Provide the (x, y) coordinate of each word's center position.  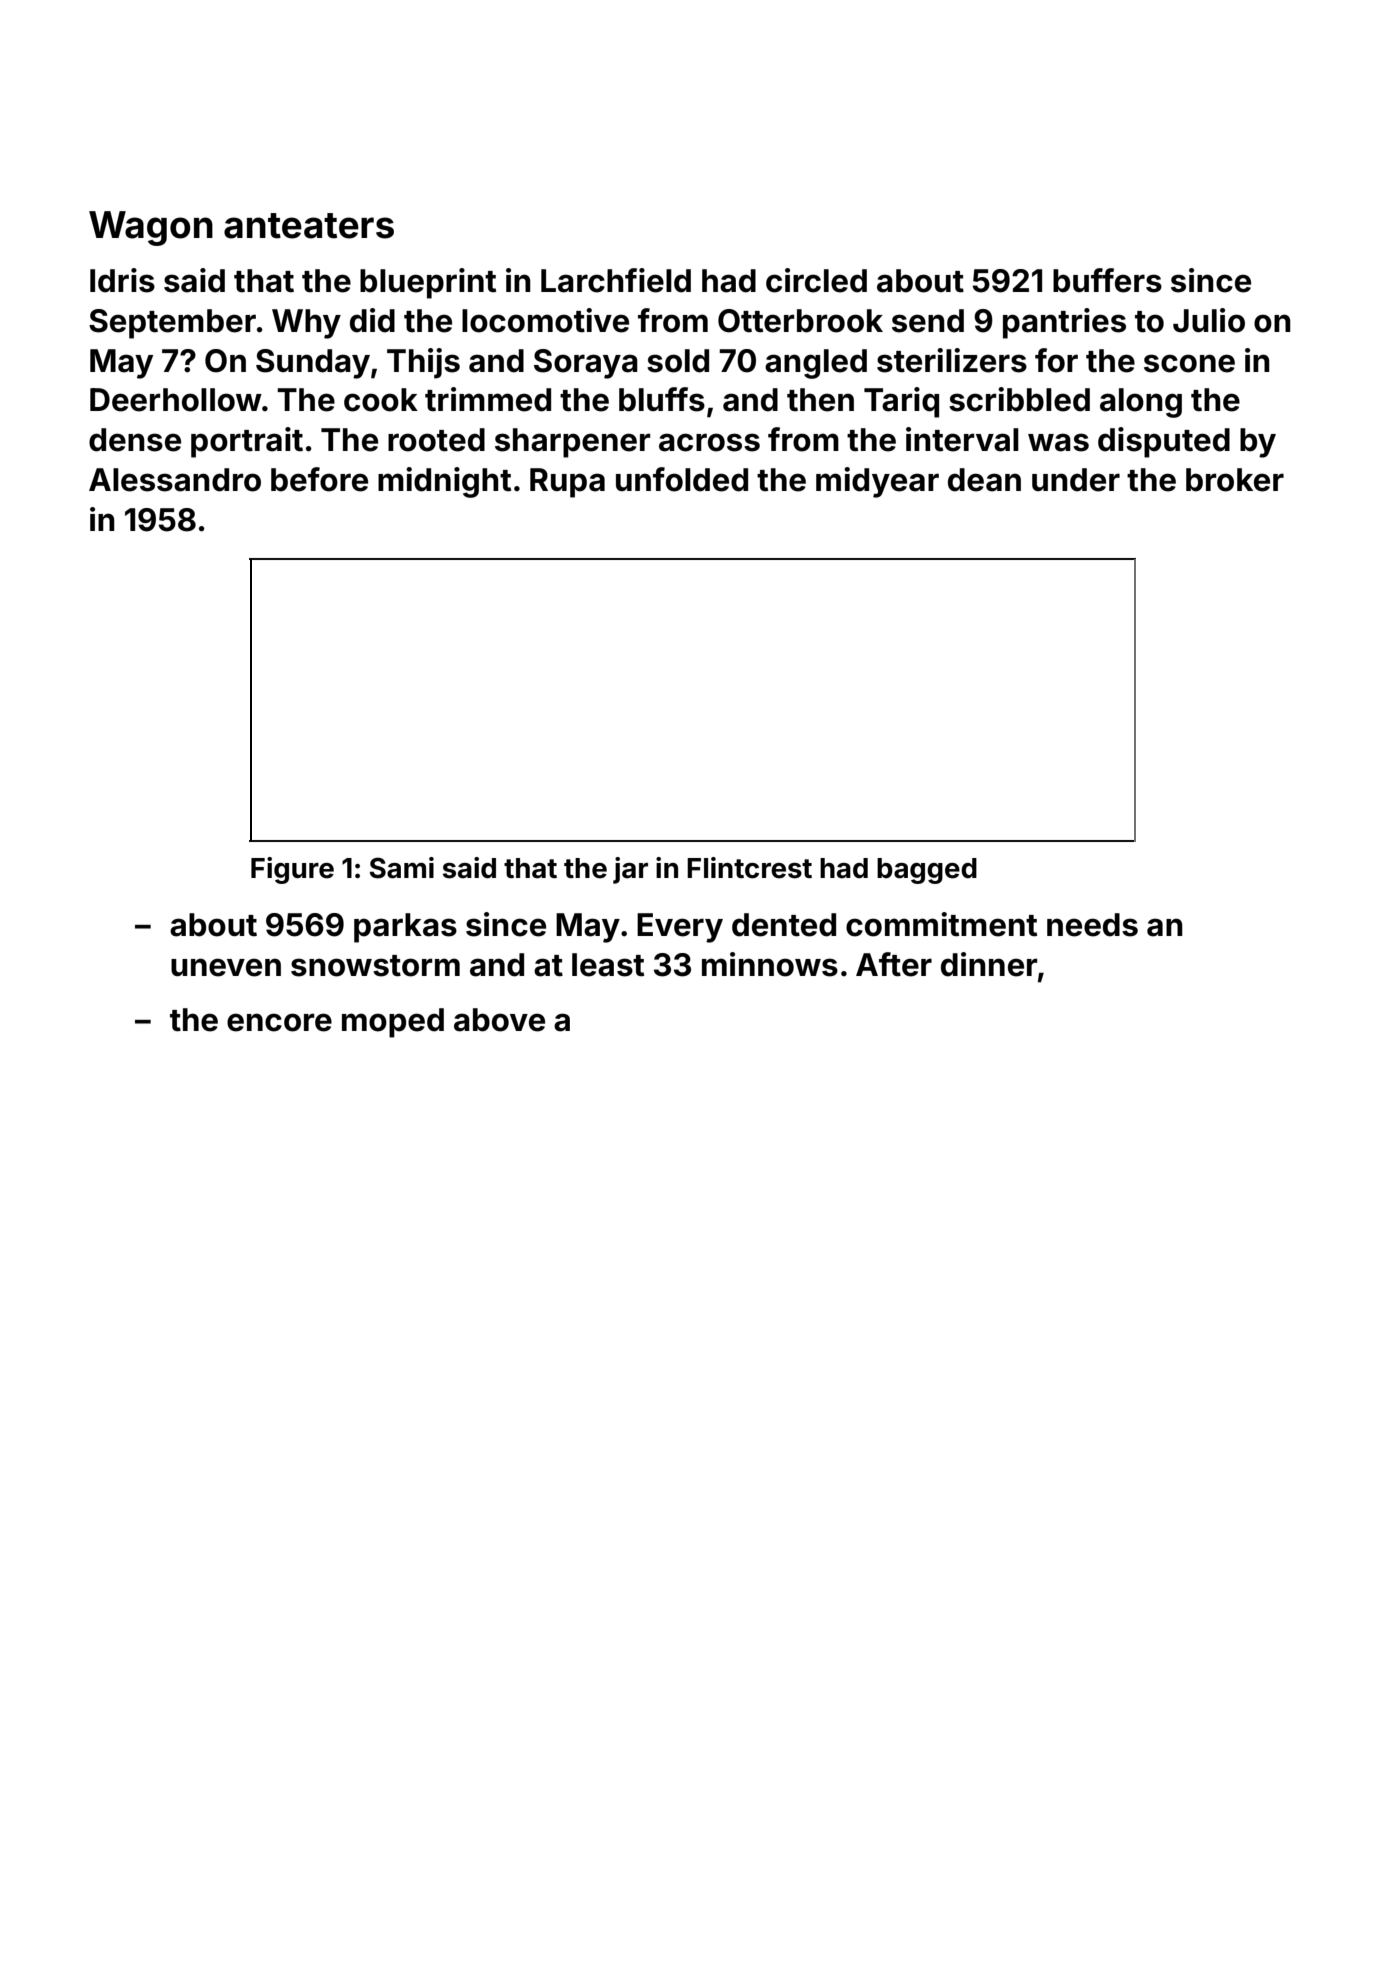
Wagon (151, 228)
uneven (226, 967)
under (1076, 480)
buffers (1107, 280)
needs (1092, 925)
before (319, 479)
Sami (402, 868)
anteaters (309, 226)
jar (630, 870)
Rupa (567, 483)
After (894, 964)
